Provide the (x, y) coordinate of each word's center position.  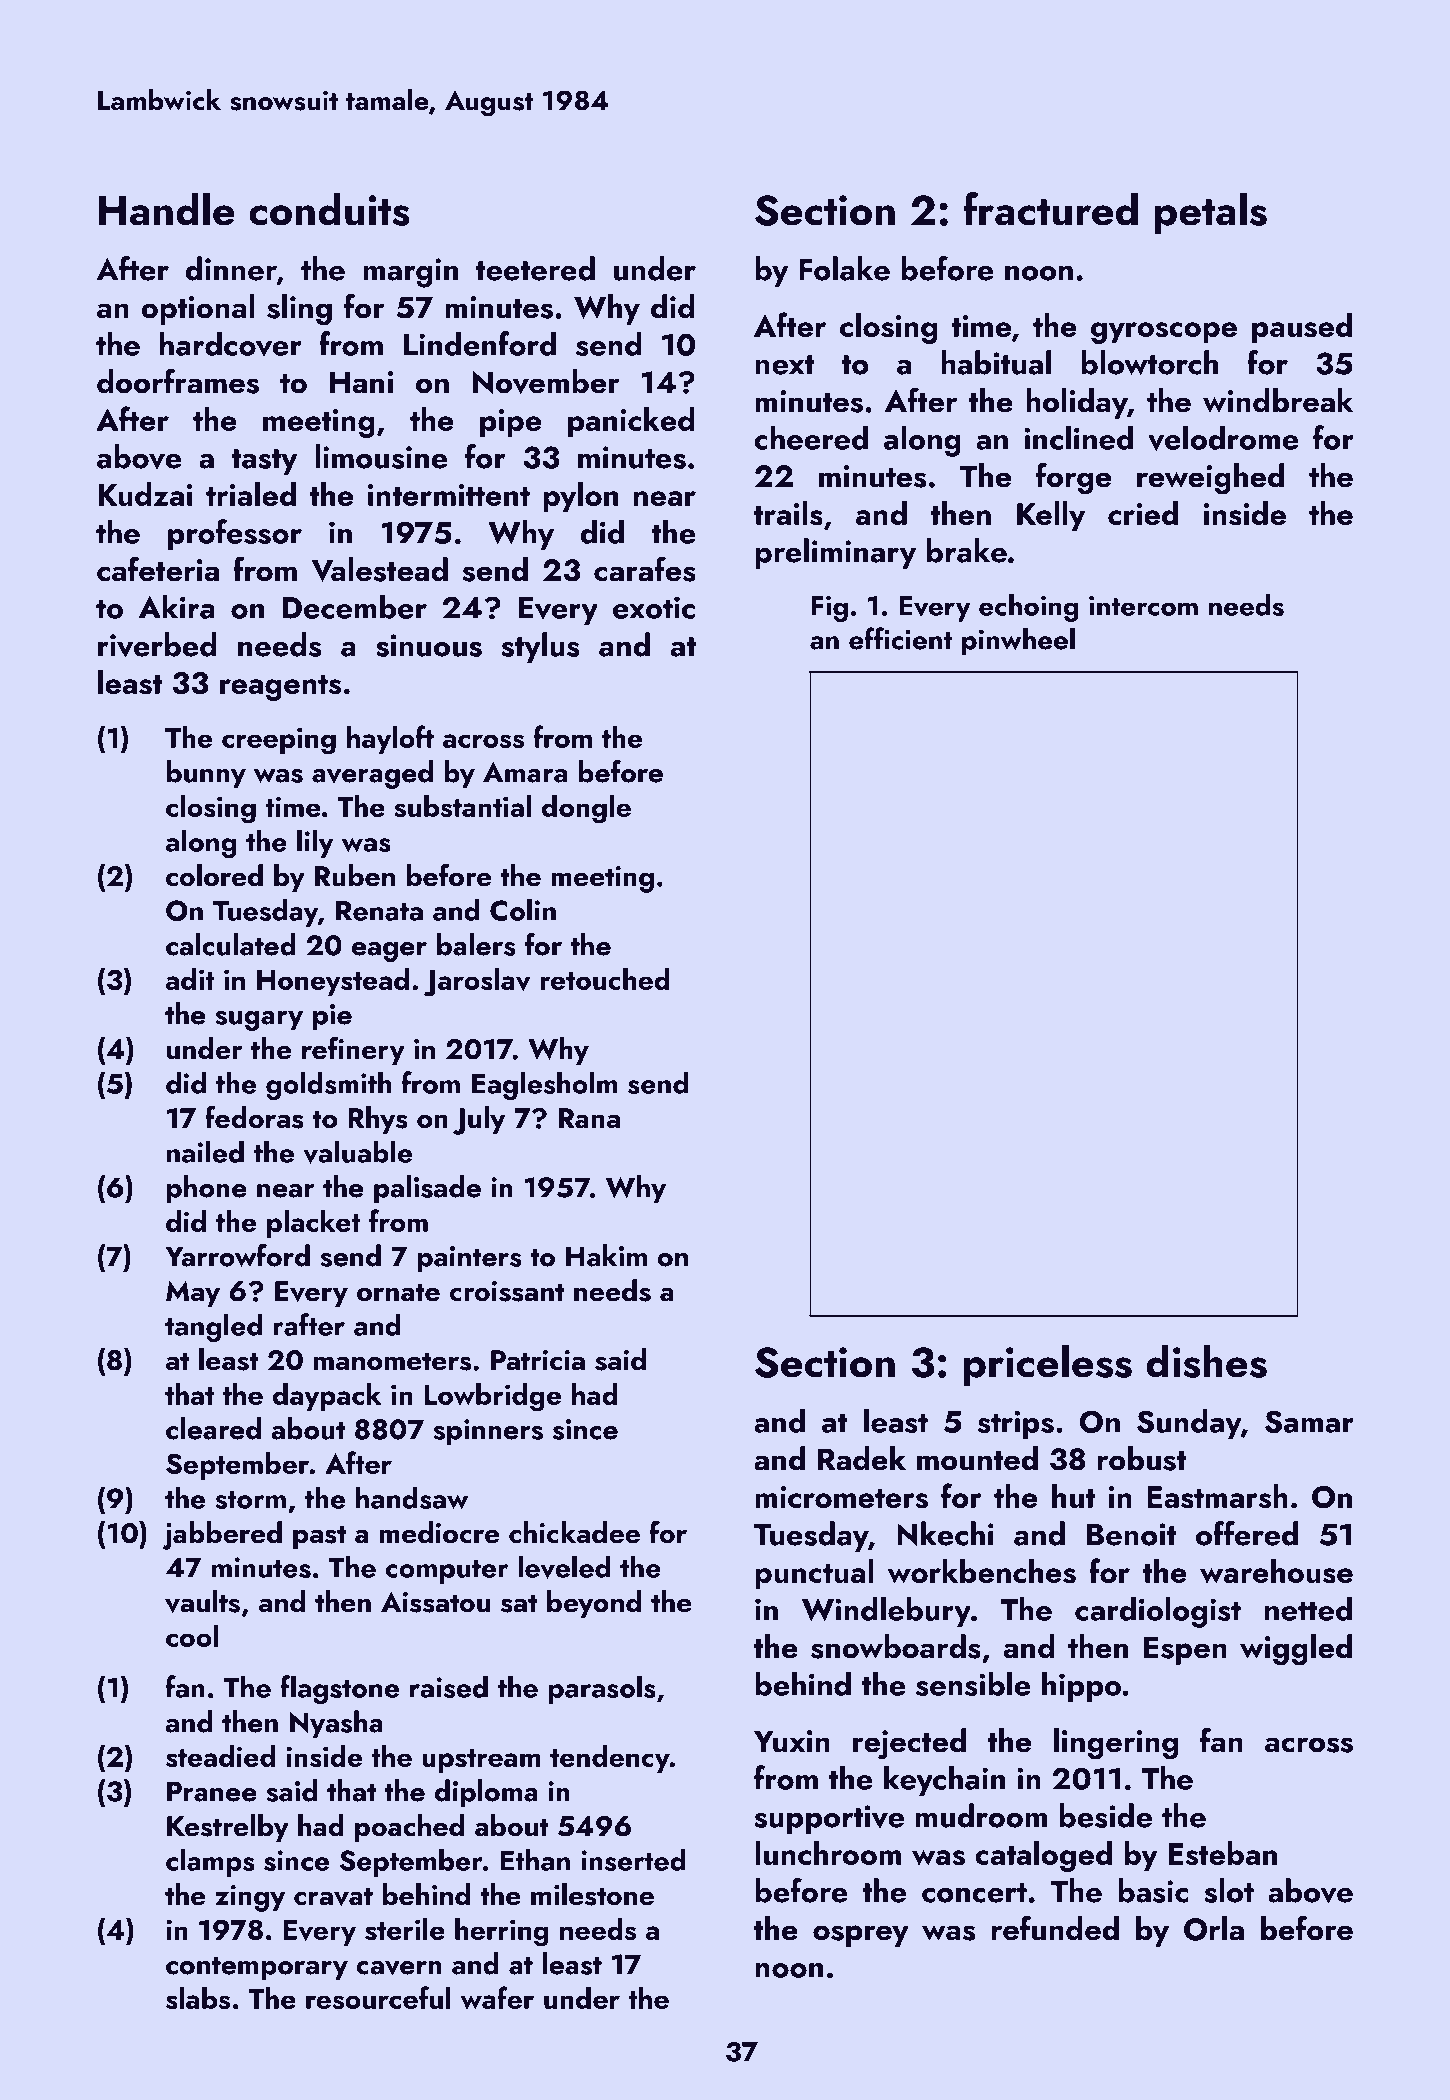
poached (409, 1828)
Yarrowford (237, 1255)
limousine (381, 456)
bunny (206, 774)
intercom (1143, 606)
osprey (861, 1936)
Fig (830, 609)
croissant (507, 1291)
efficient (900, 638)
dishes (1206, 1361)
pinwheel (1018, 642)
